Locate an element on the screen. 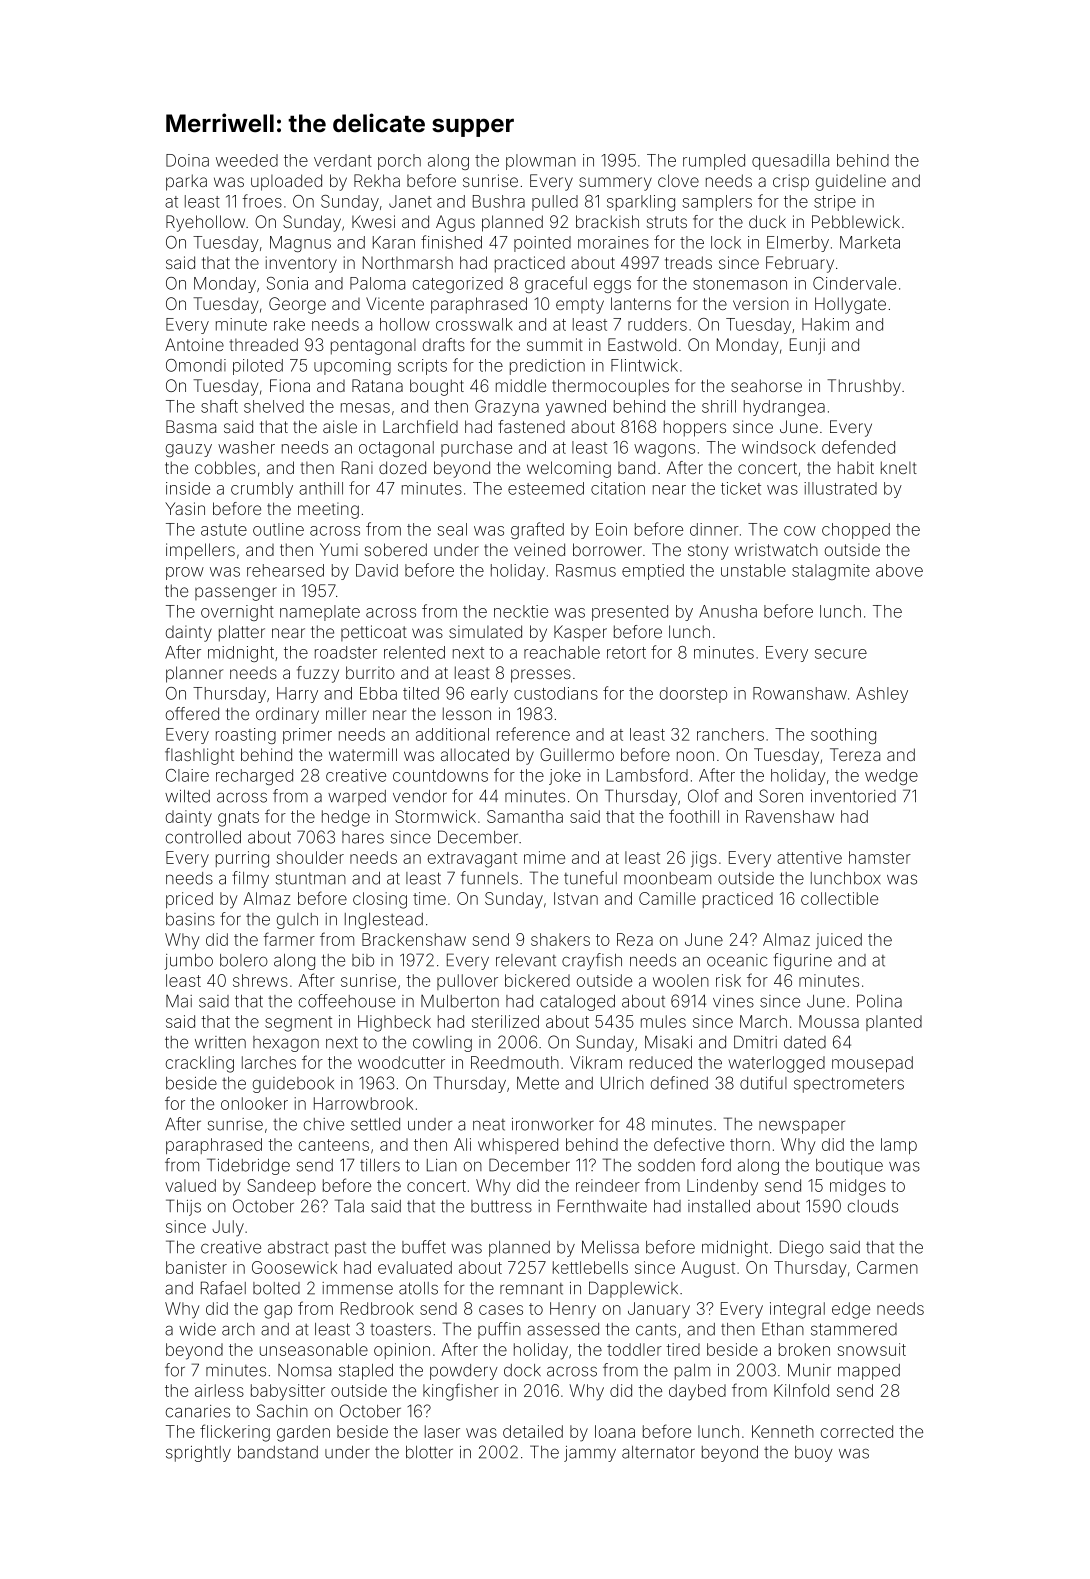 This screenshot has width=1090, height=1579. August is located at coordinates (708, 1269).
